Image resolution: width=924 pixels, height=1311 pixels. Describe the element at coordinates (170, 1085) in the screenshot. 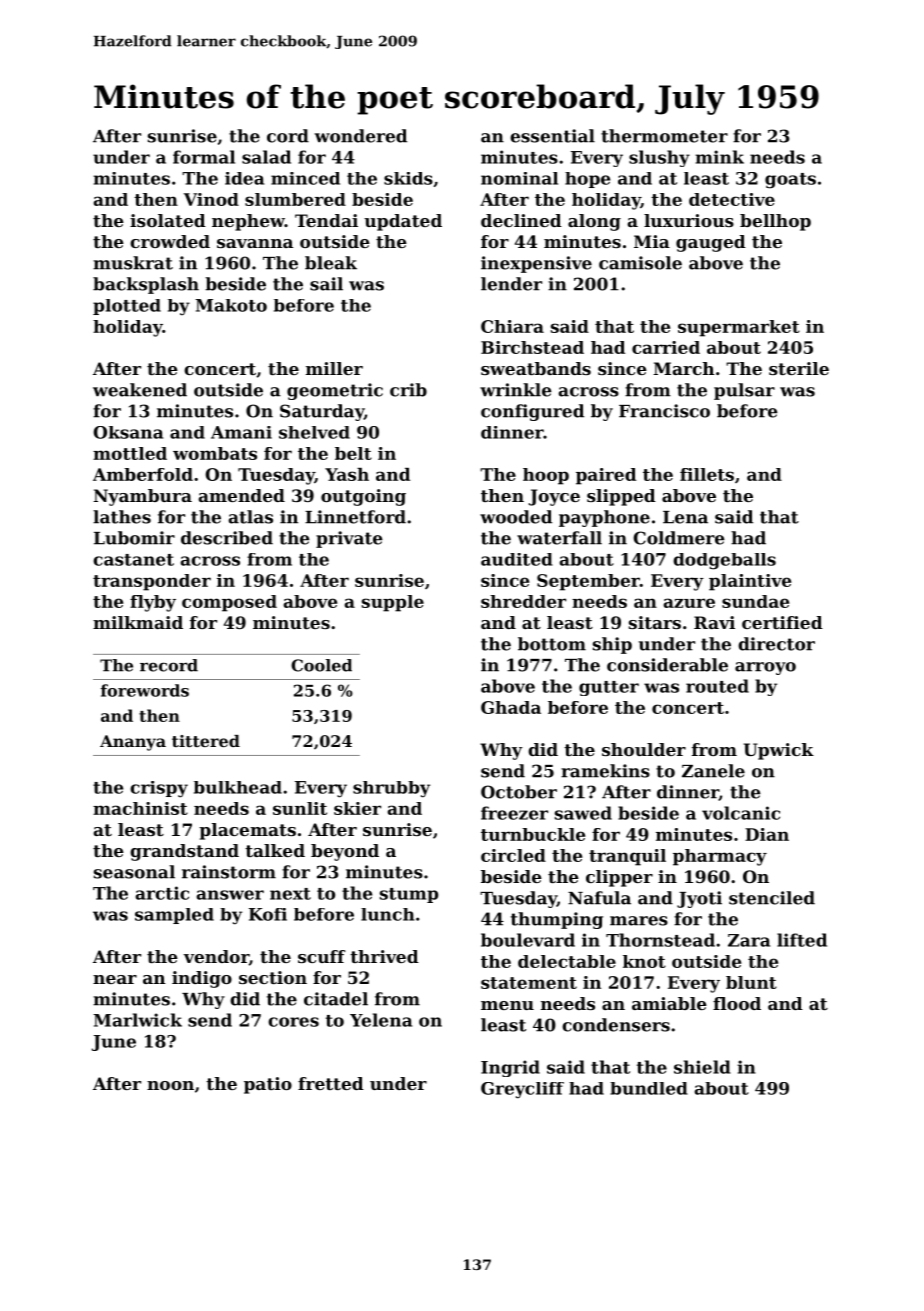

I see `noon` at that location.
